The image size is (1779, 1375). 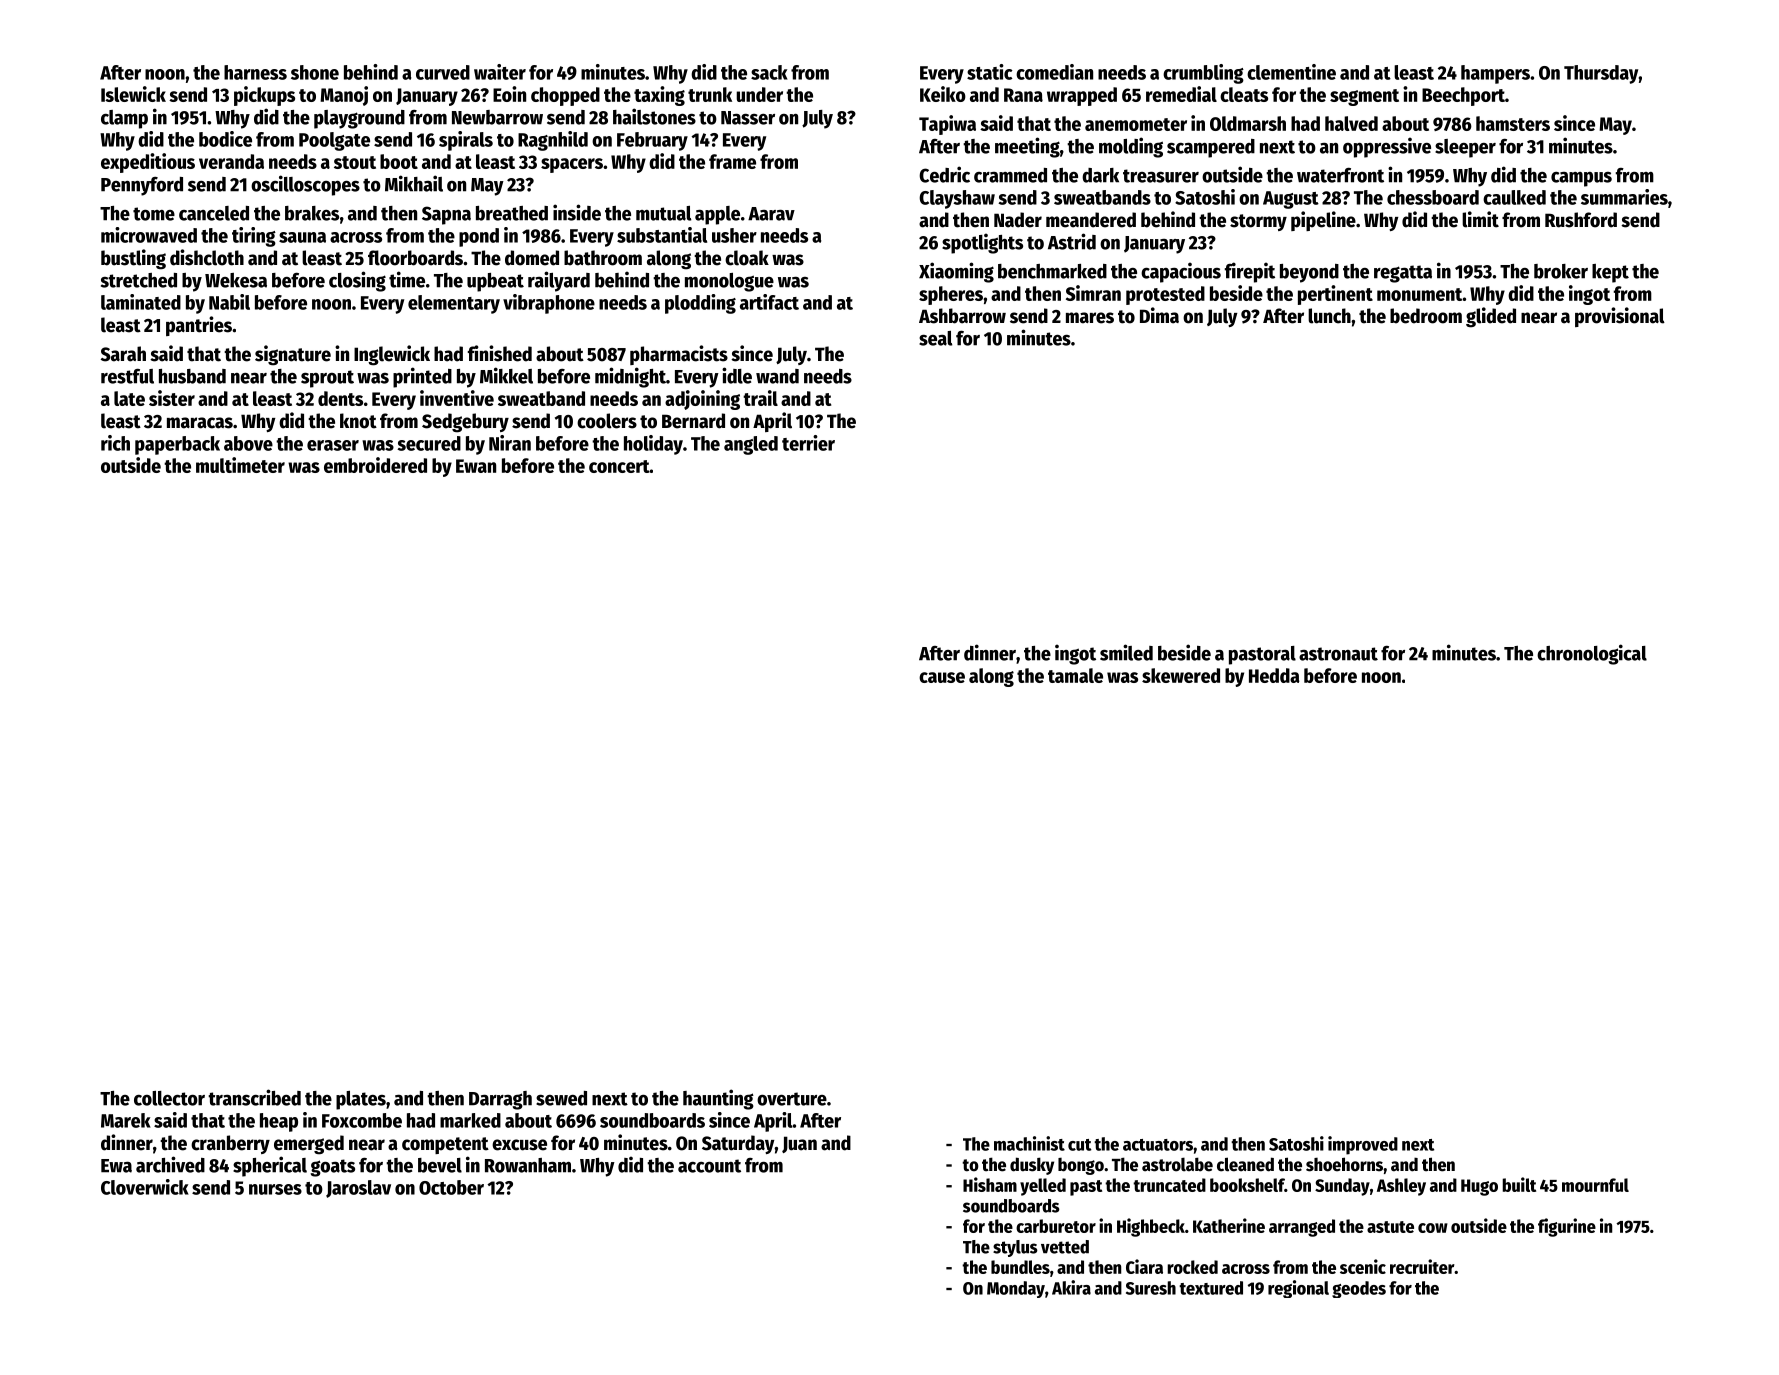 What do you see at coordinates (145, 1187) in the screenshot?
I see `Cloverwick` at bounding box center [145, 1187].
